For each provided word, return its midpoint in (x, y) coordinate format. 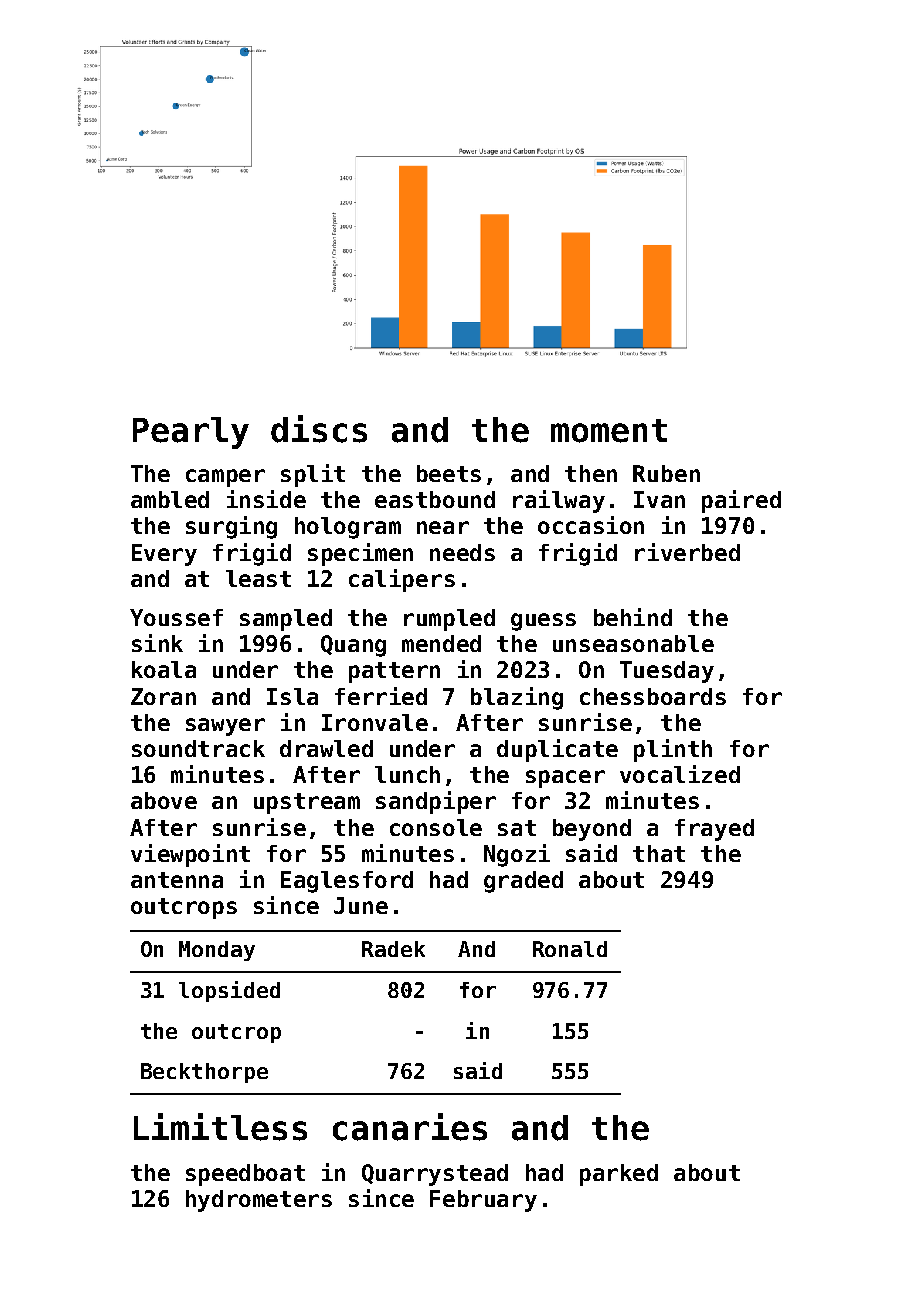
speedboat (245, 1175)
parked (619, 1175)
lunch (407, 774)
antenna (177, 880)
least (258, 578)
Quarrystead (435, 1175)
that (659, 853)
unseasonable (633, 643)
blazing (517, 698)
